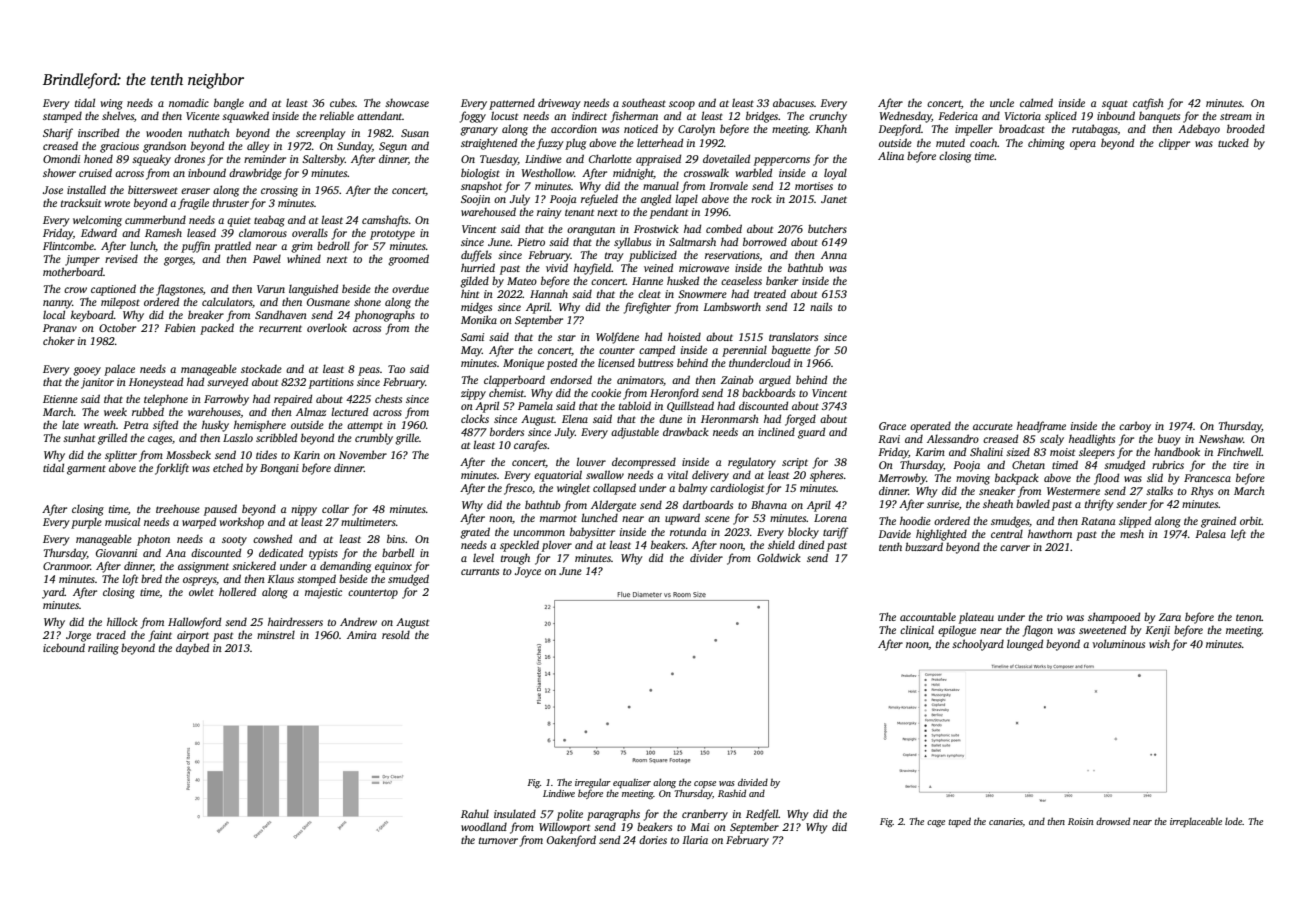 The height and width of the page is (924, 1308). I want to click on Joyce, so click(528, 572).
